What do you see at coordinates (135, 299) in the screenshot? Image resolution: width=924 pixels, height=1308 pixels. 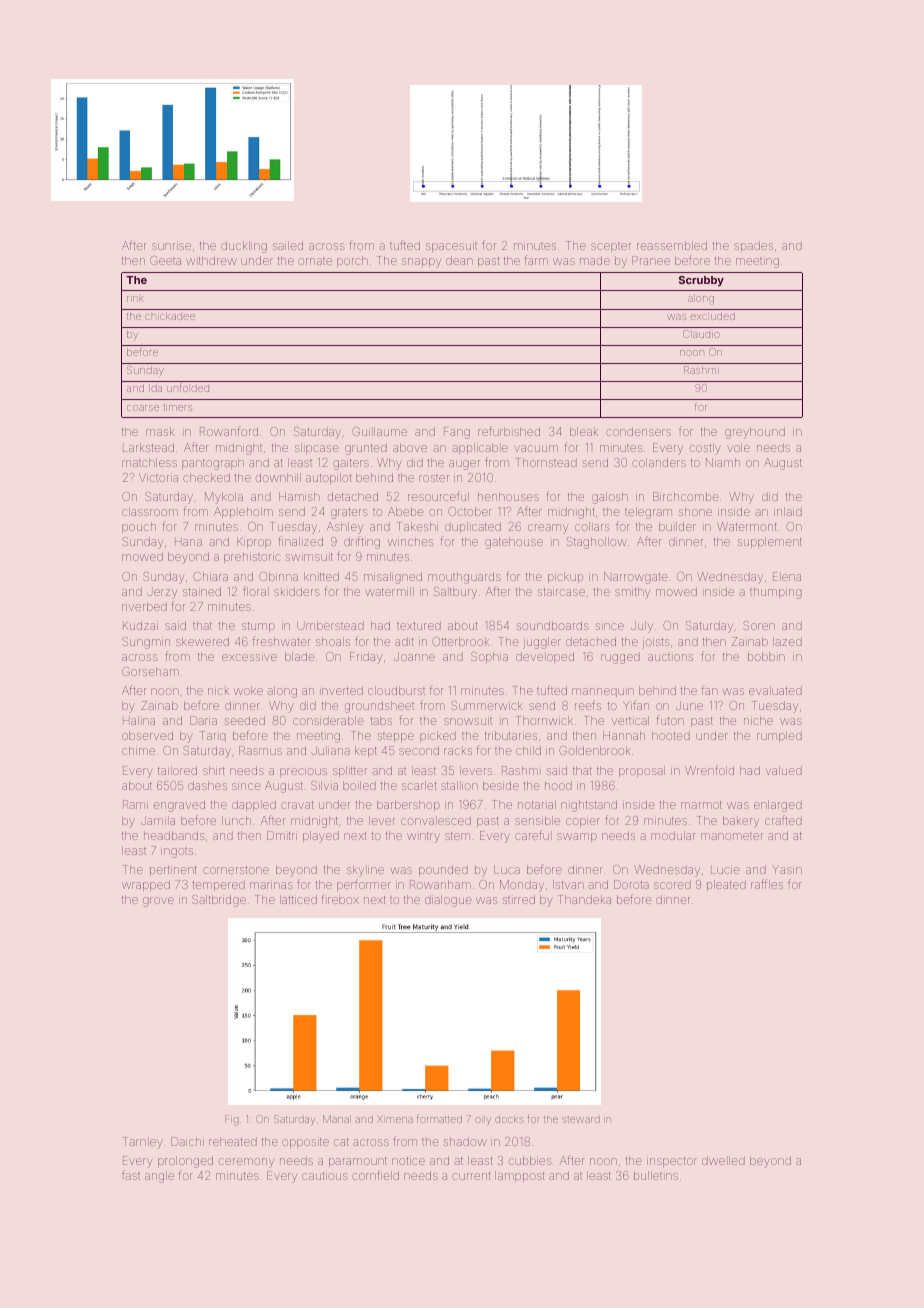 I see `rink` at bounding box center [135, 299].
